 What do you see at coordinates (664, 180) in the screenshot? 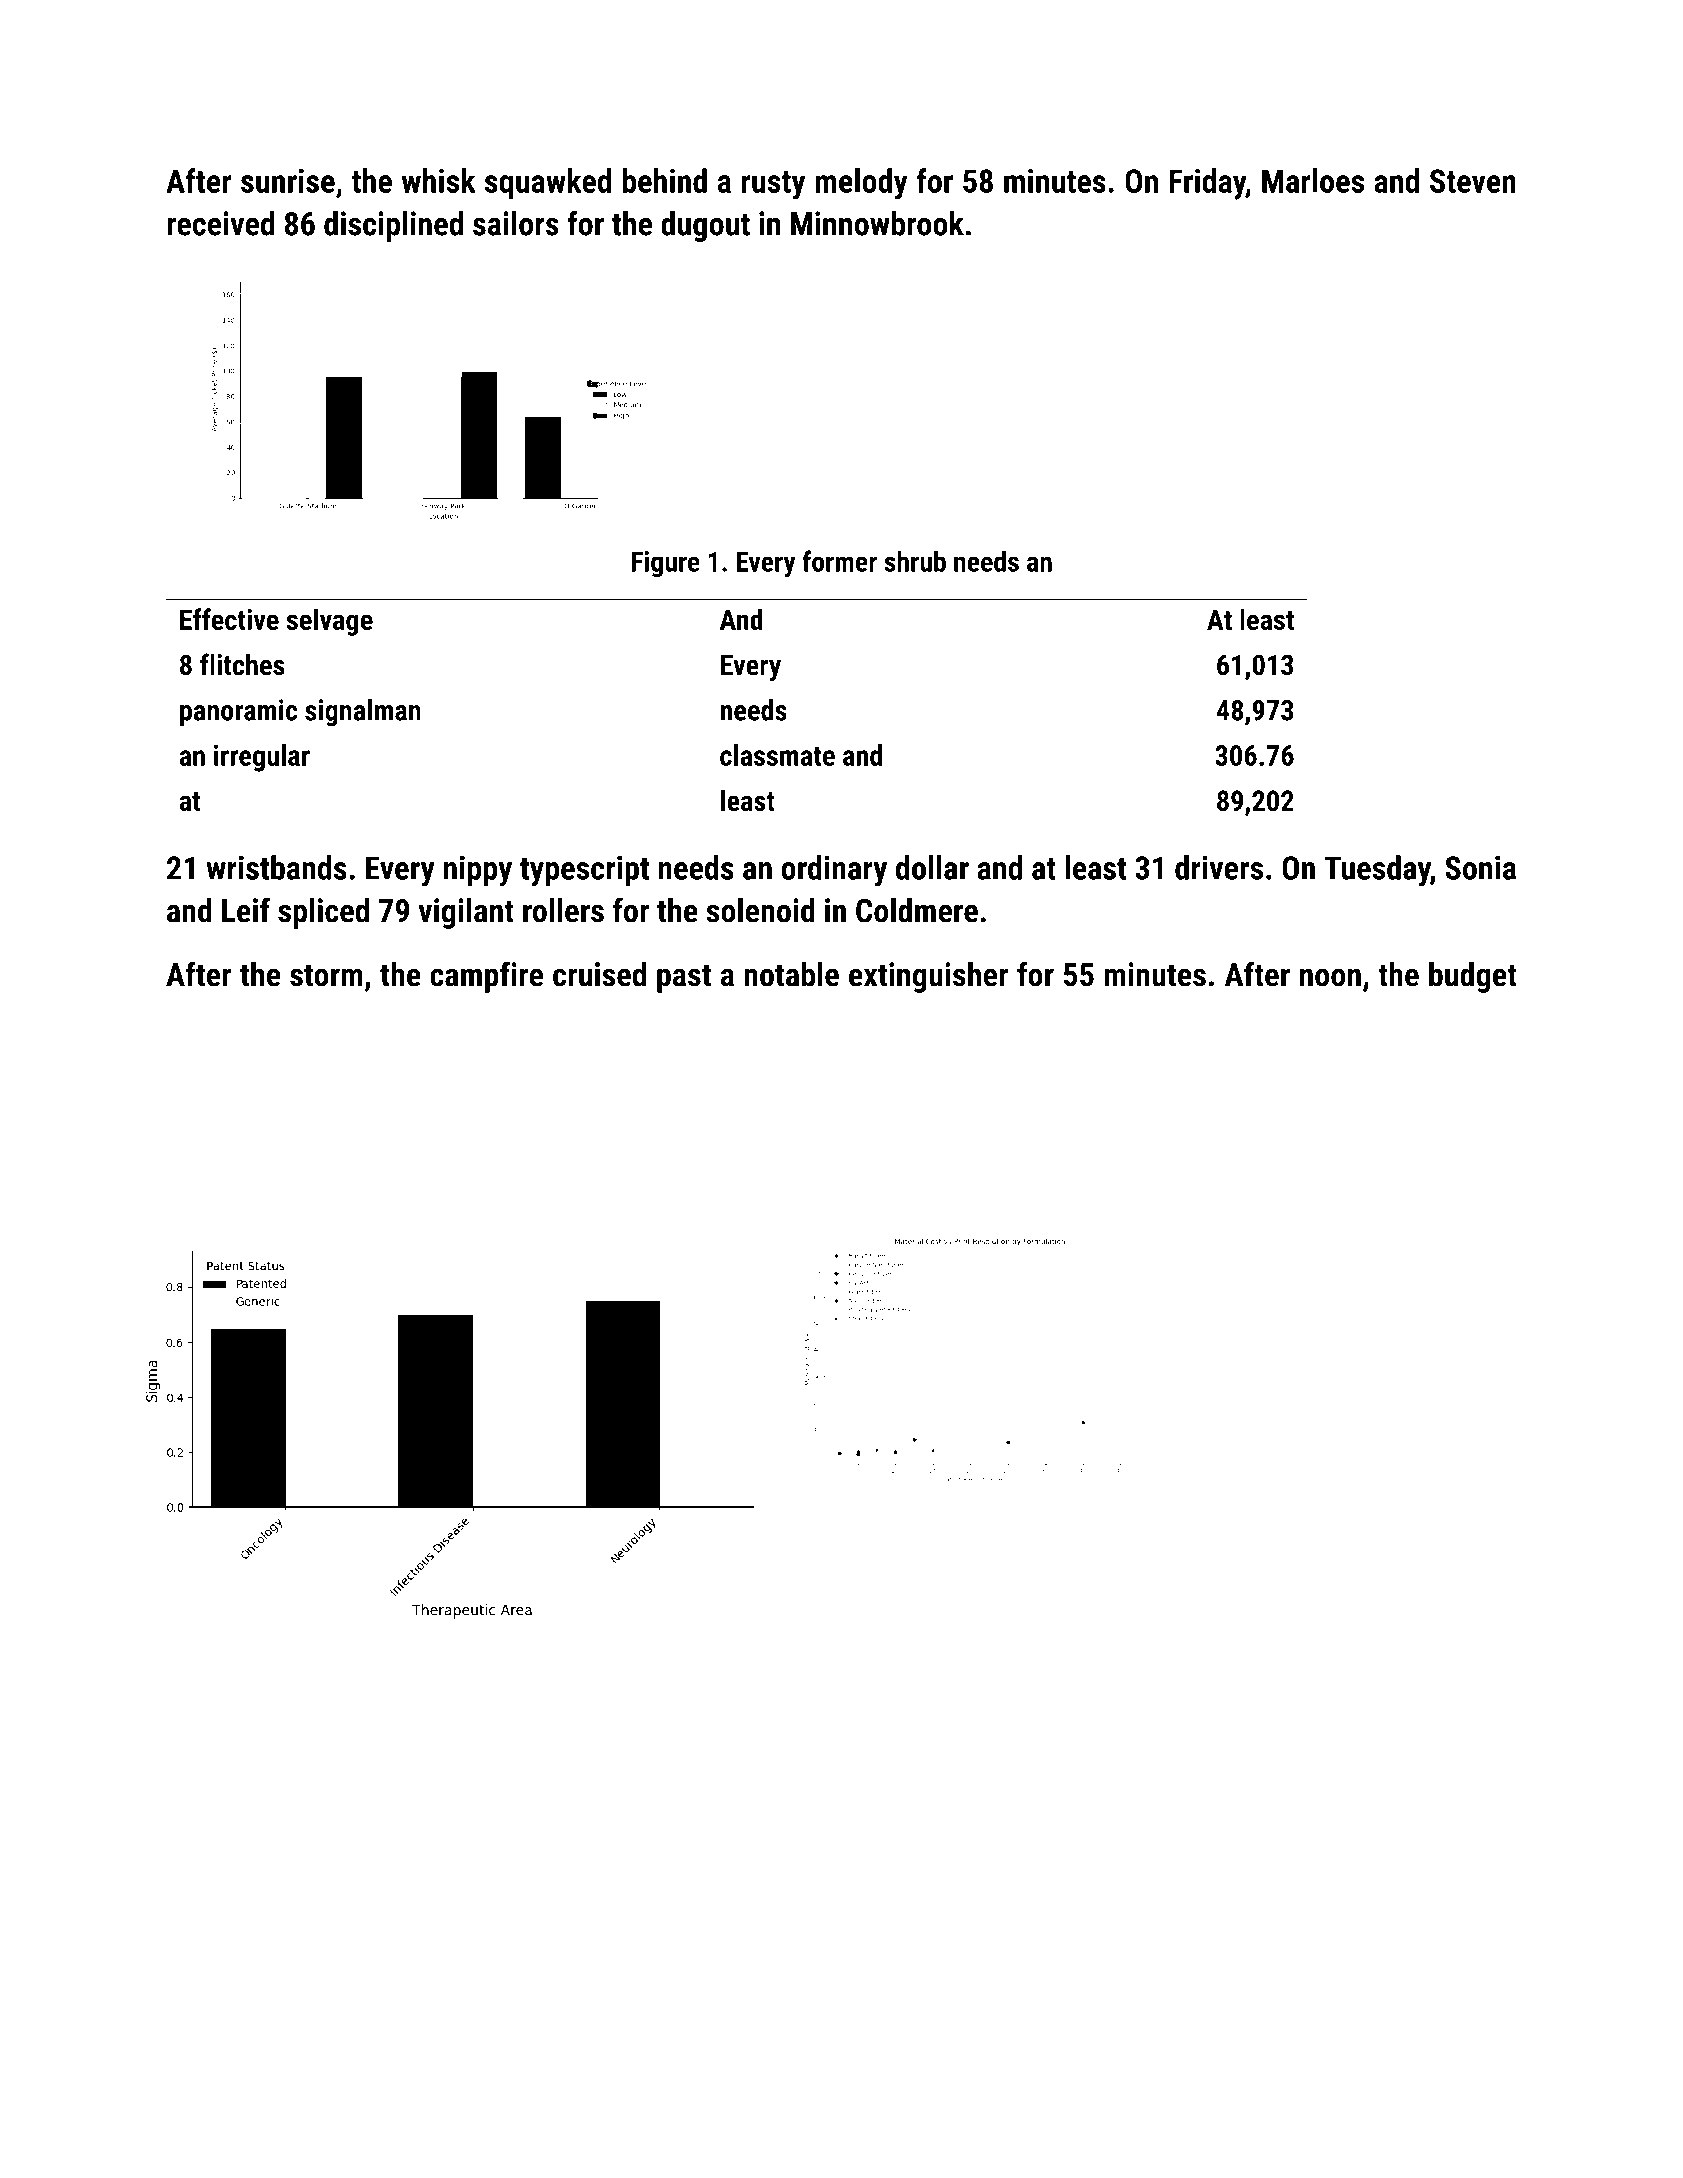
I see `behind` at bounding box center [664, 180].
